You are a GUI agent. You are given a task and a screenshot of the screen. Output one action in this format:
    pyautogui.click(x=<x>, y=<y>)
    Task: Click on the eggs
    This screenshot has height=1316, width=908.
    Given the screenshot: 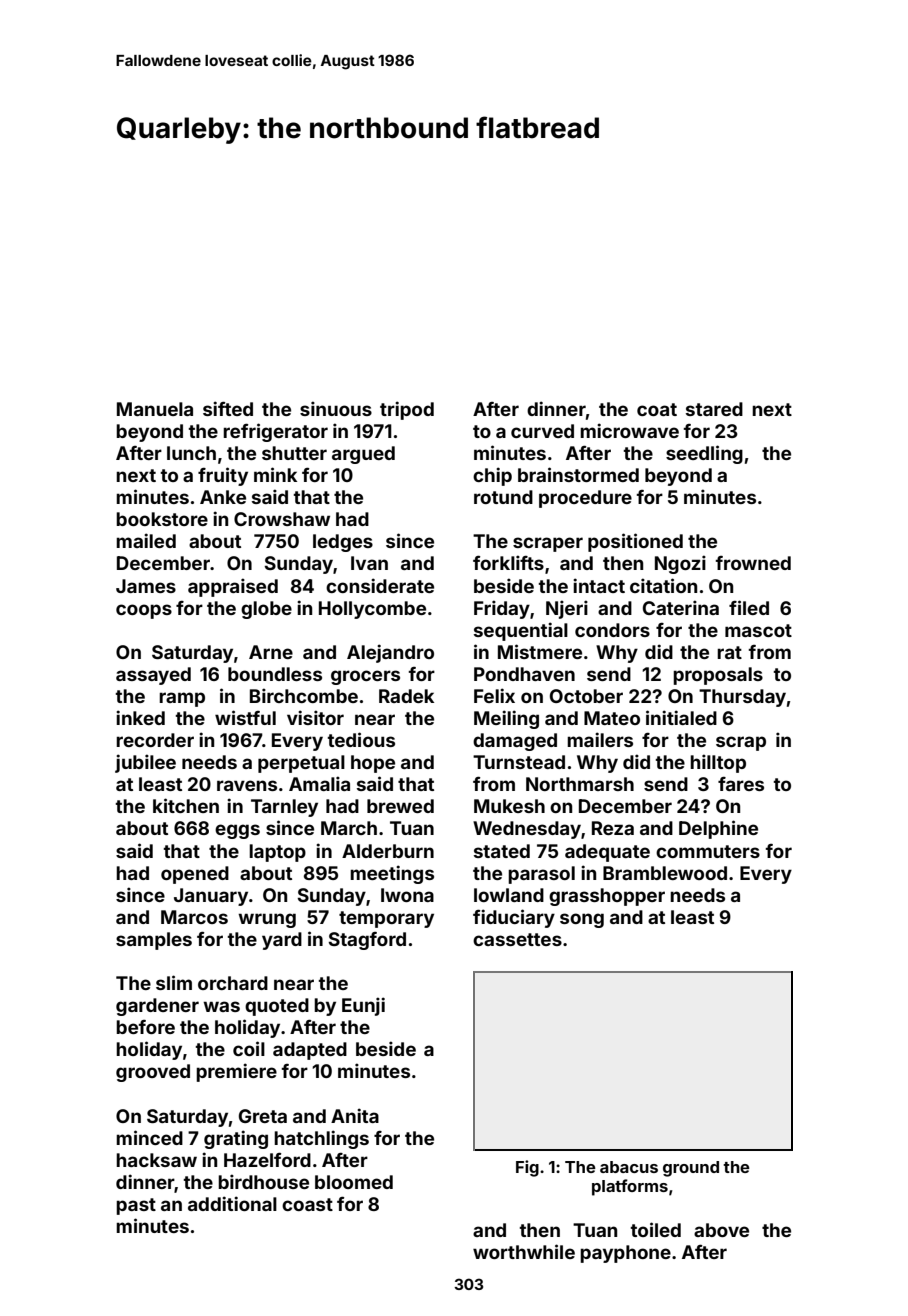 What is the action you would take?
    pyautogui.click(x=237, y=831)
